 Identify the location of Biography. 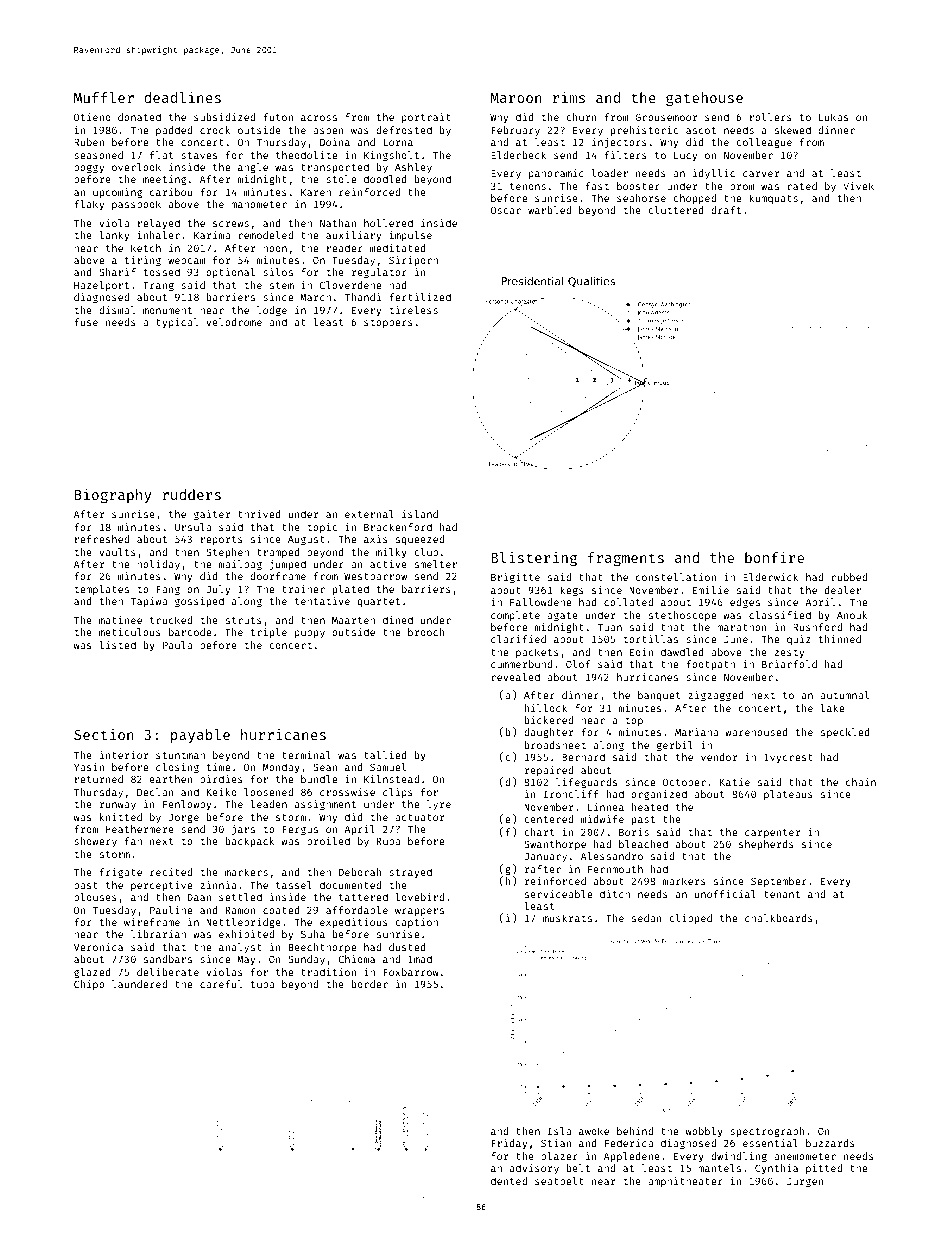
(113, 496).
